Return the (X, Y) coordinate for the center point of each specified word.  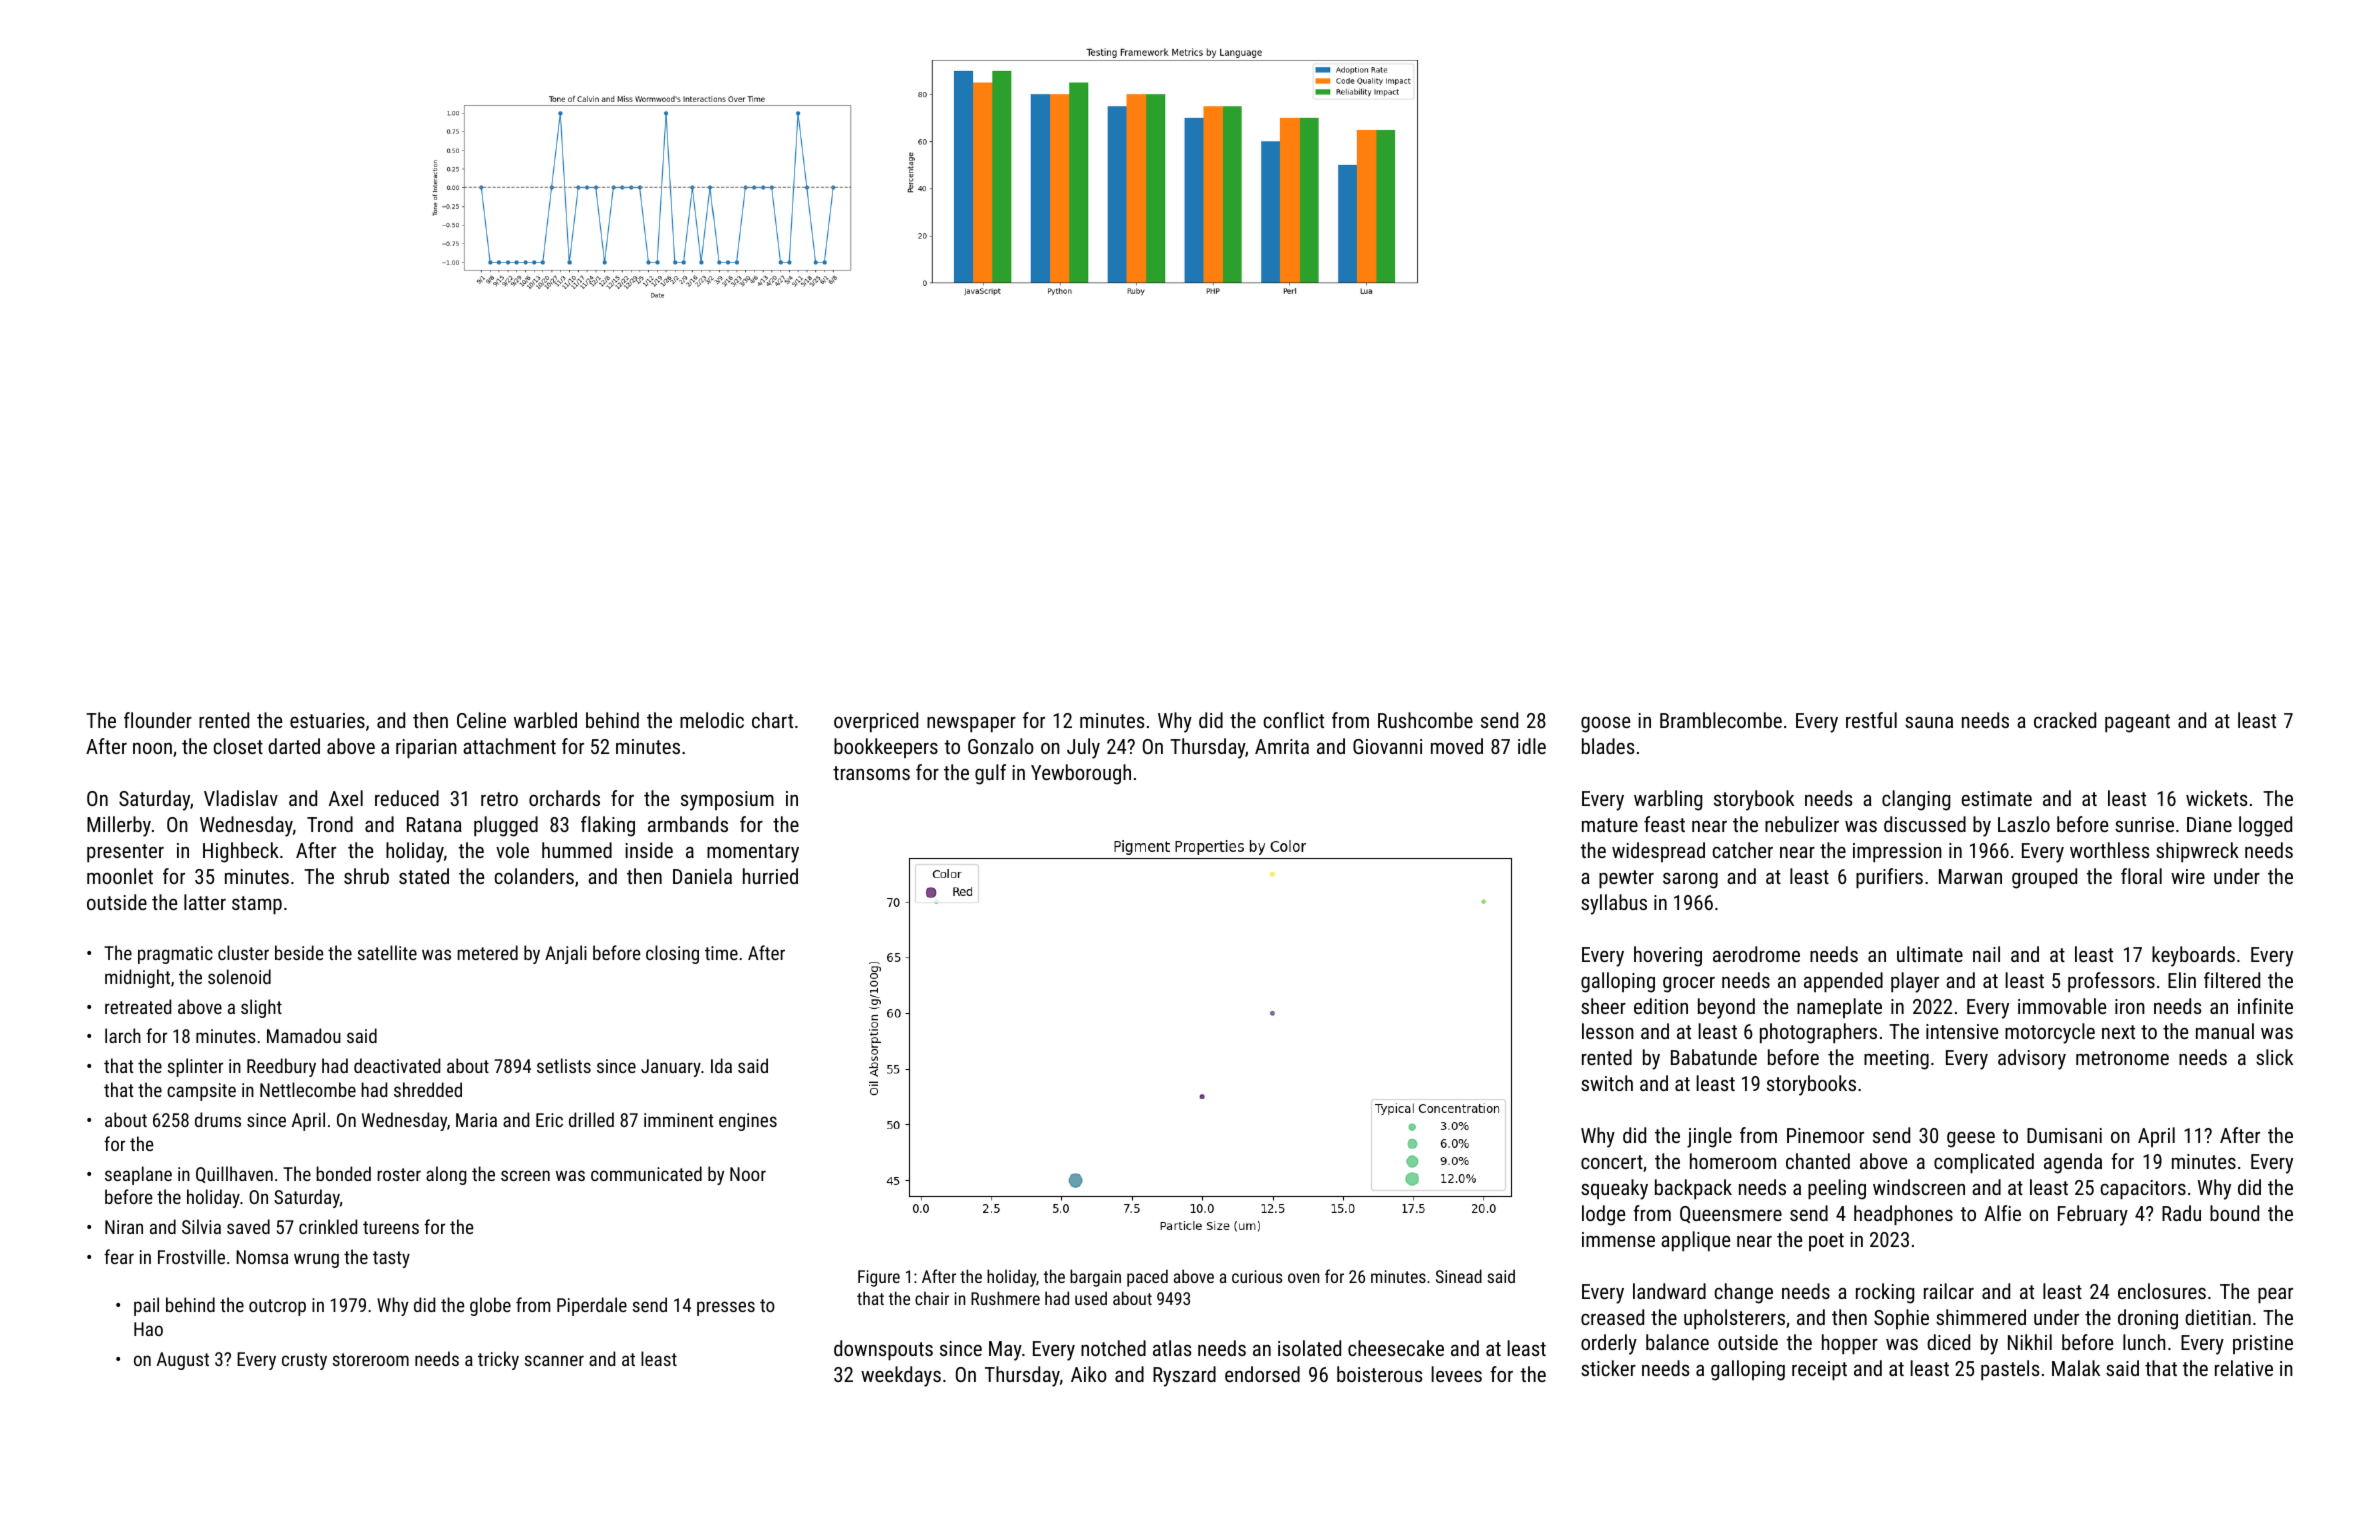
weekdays (901, 1376)
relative (2244, 1368)
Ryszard (1184, 1376)
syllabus (1614, 904)
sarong (1690, 881)
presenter (125, 853)
